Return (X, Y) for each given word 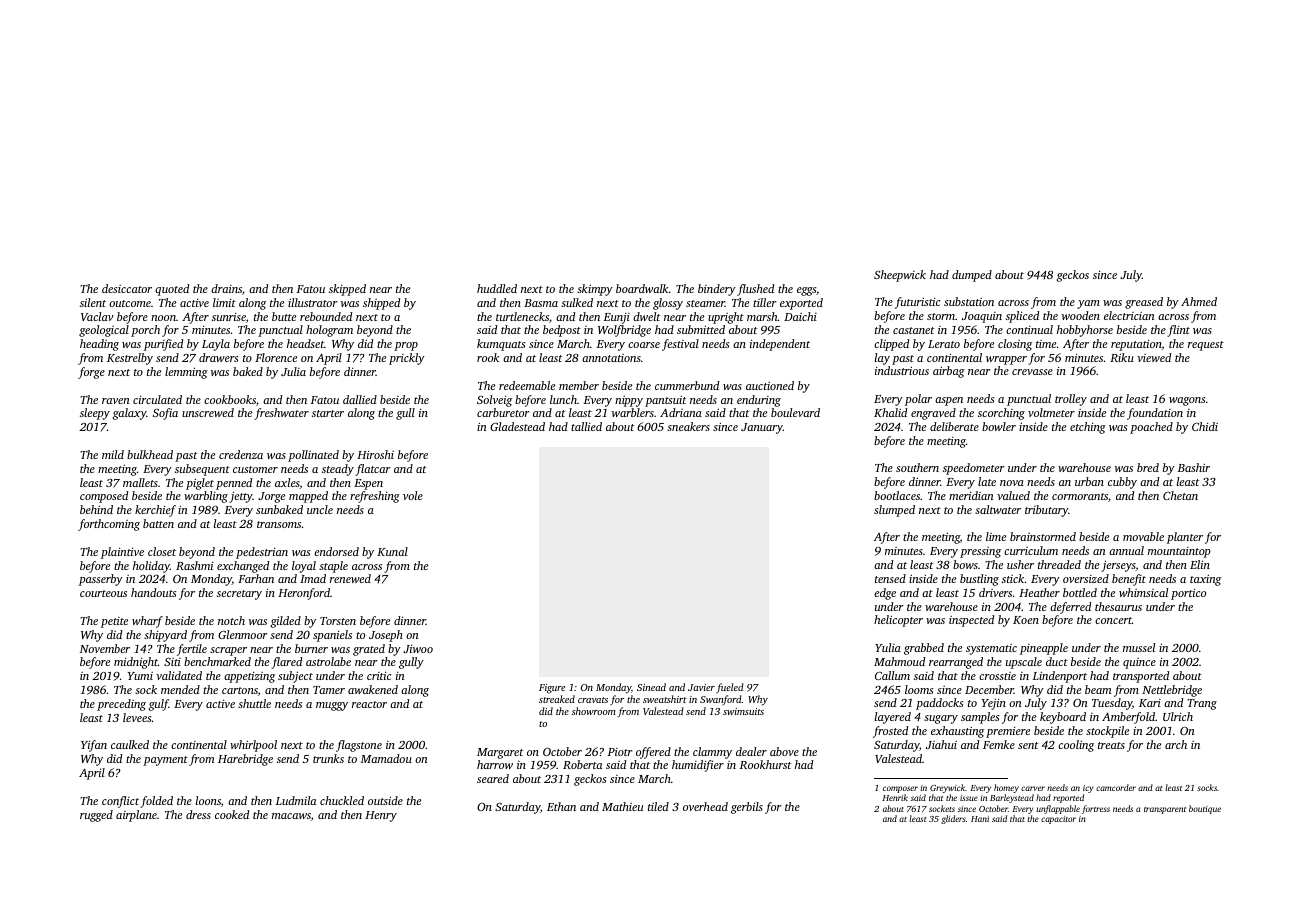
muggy (332, 706)
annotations (611, 358)
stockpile (1107, 732)
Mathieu (622, 806)
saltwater (998, 509)
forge (91, 373)
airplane (136, 816)
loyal (304, 567)
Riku (1122, 357)
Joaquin (982, 317)
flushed (755, 290)
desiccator (127, 288)
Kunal (392, 551)
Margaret (500, 753)
